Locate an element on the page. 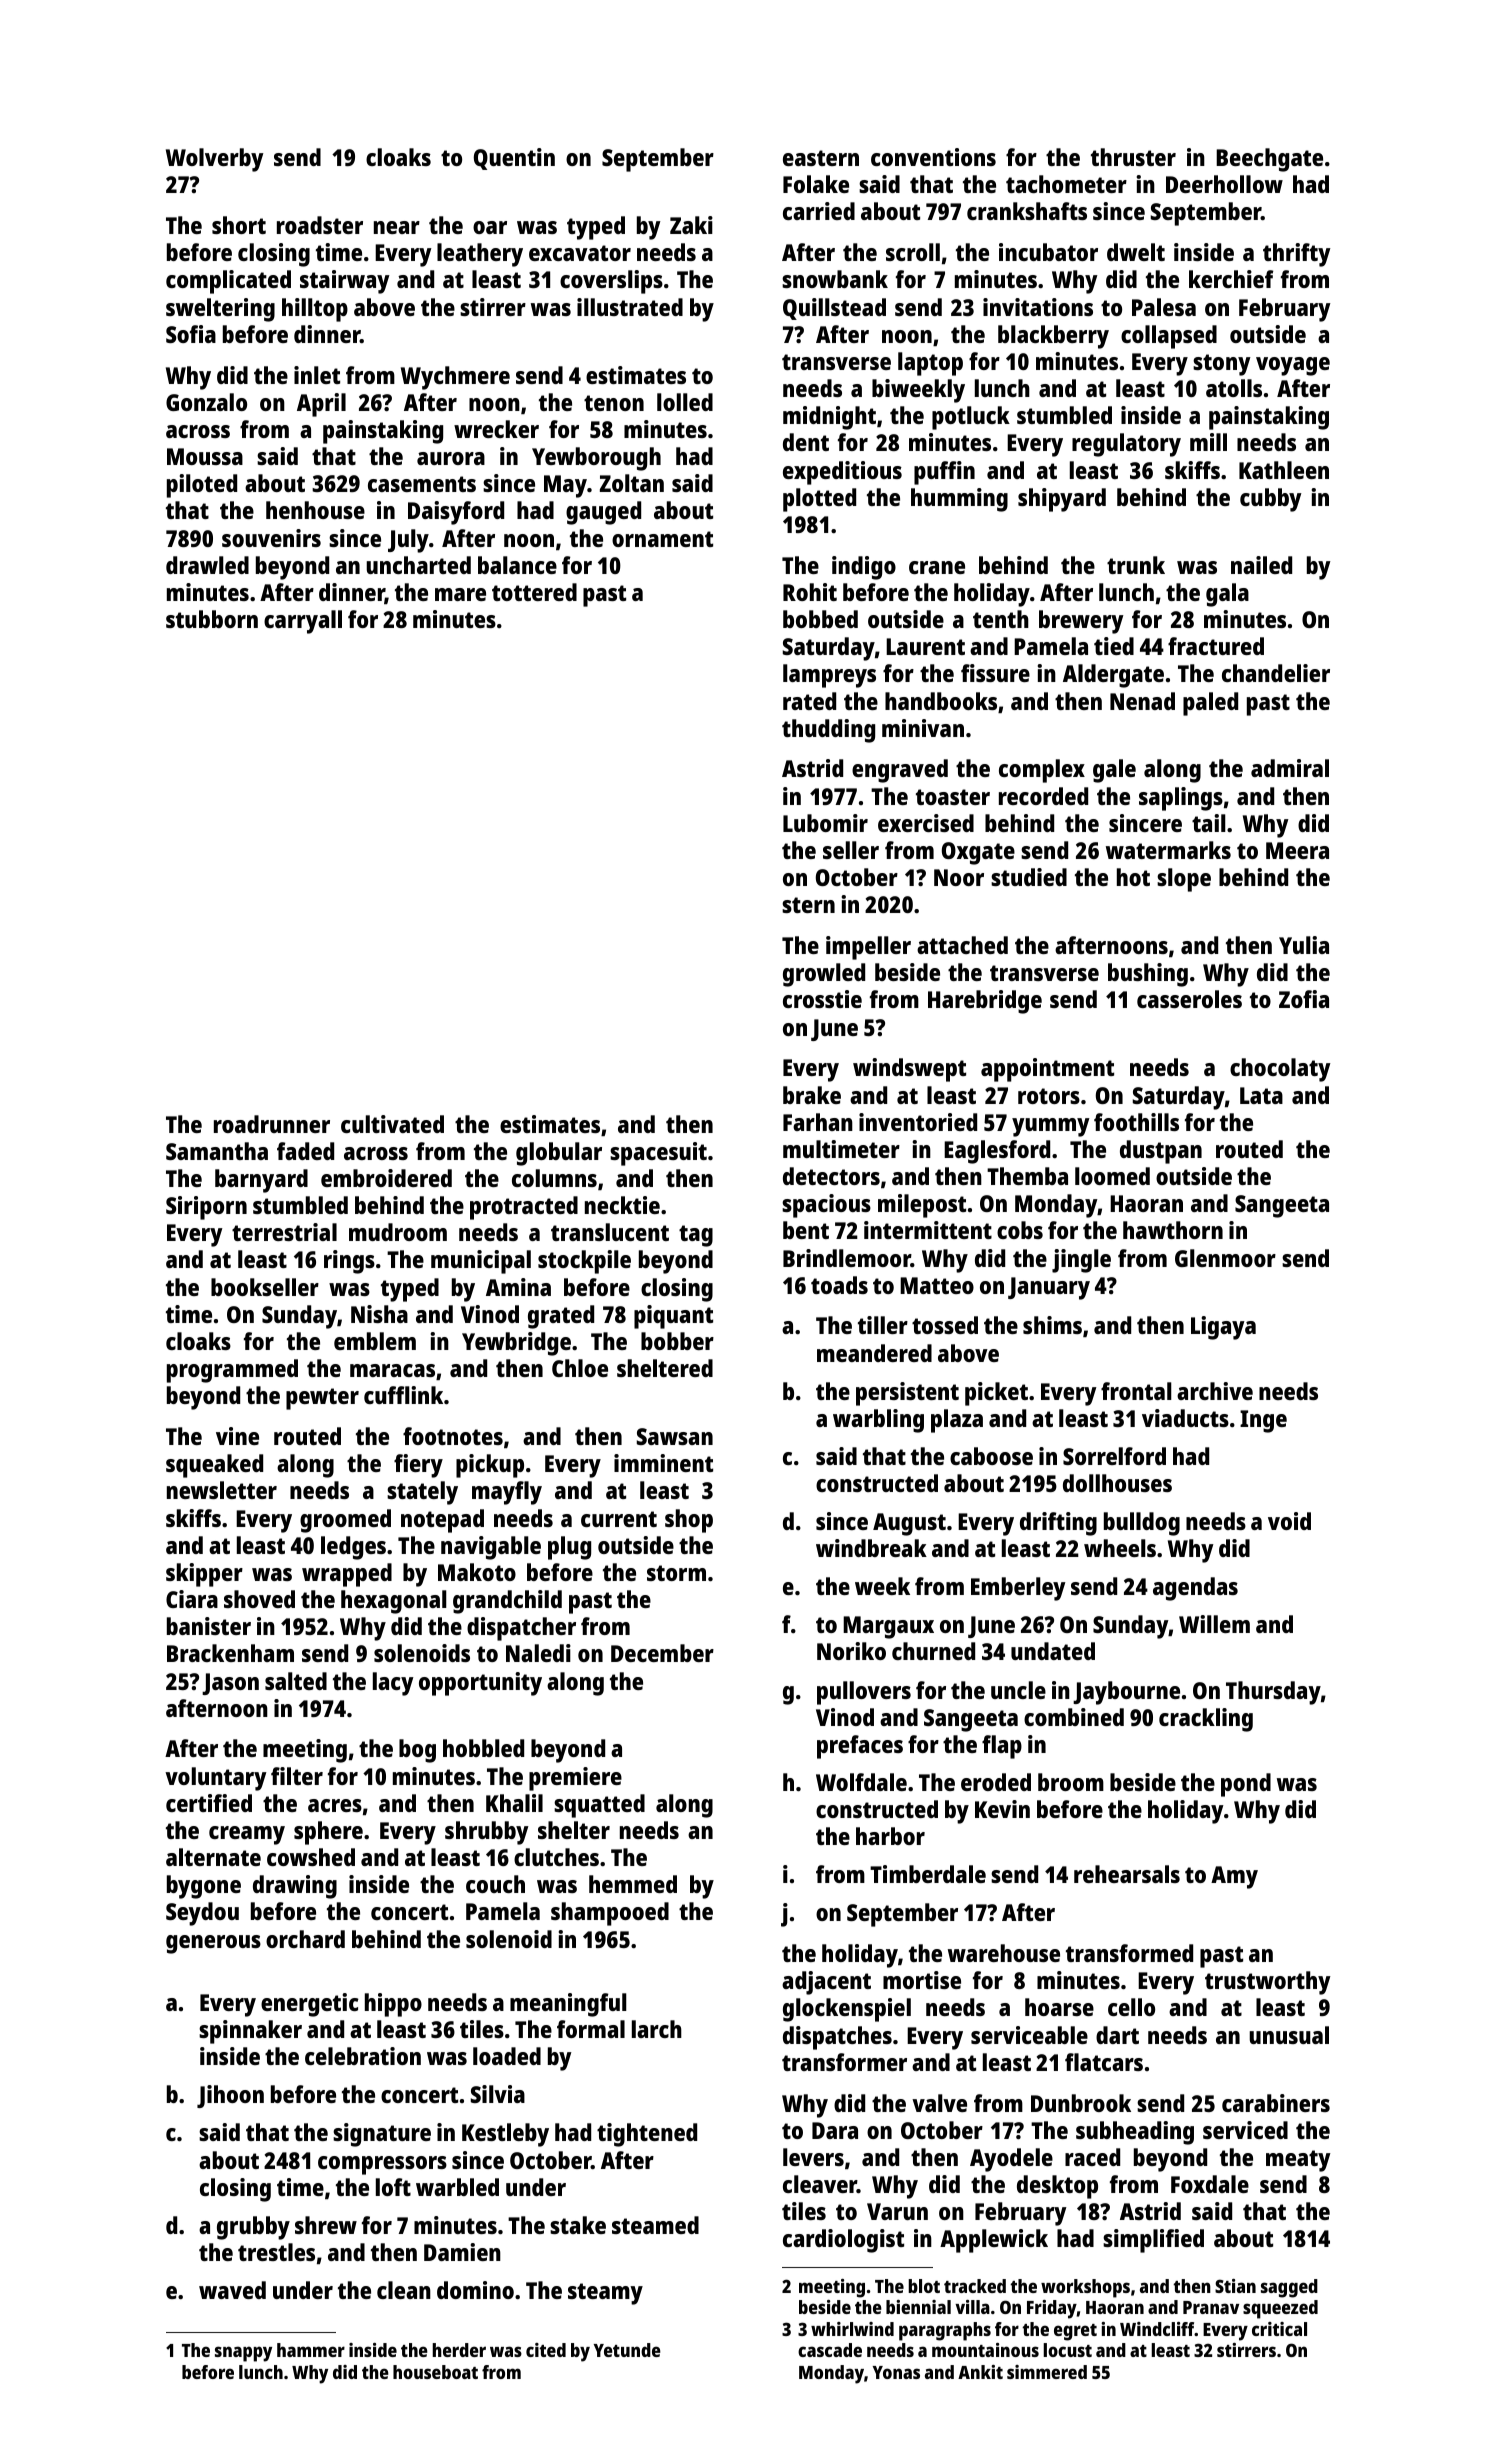 The height and width of the page is (2464, 1496). fissure is located at coordinates (995, 673).
